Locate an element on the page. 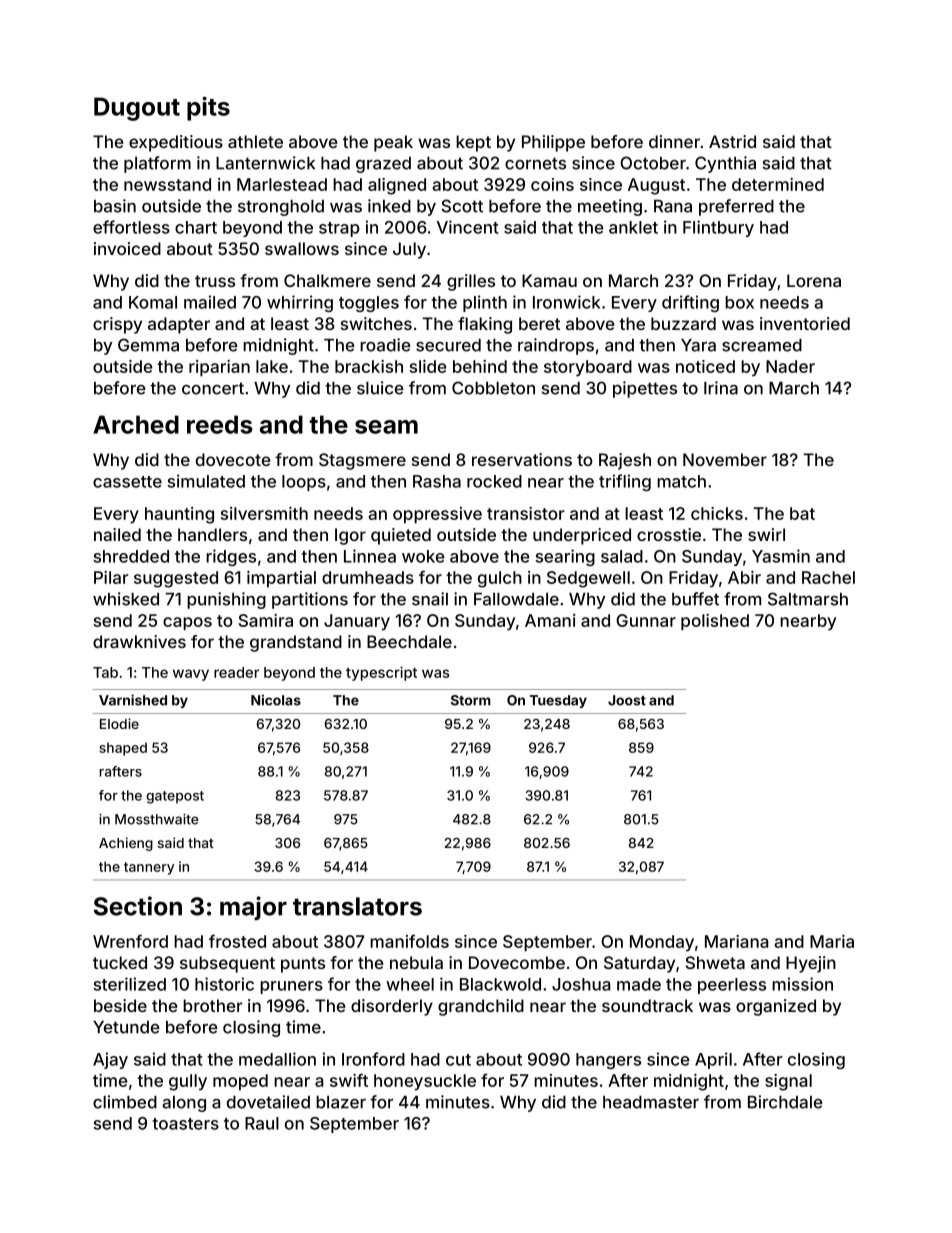 This image has width=952, height=1233. Joost is located at coordinates (627, 700).
